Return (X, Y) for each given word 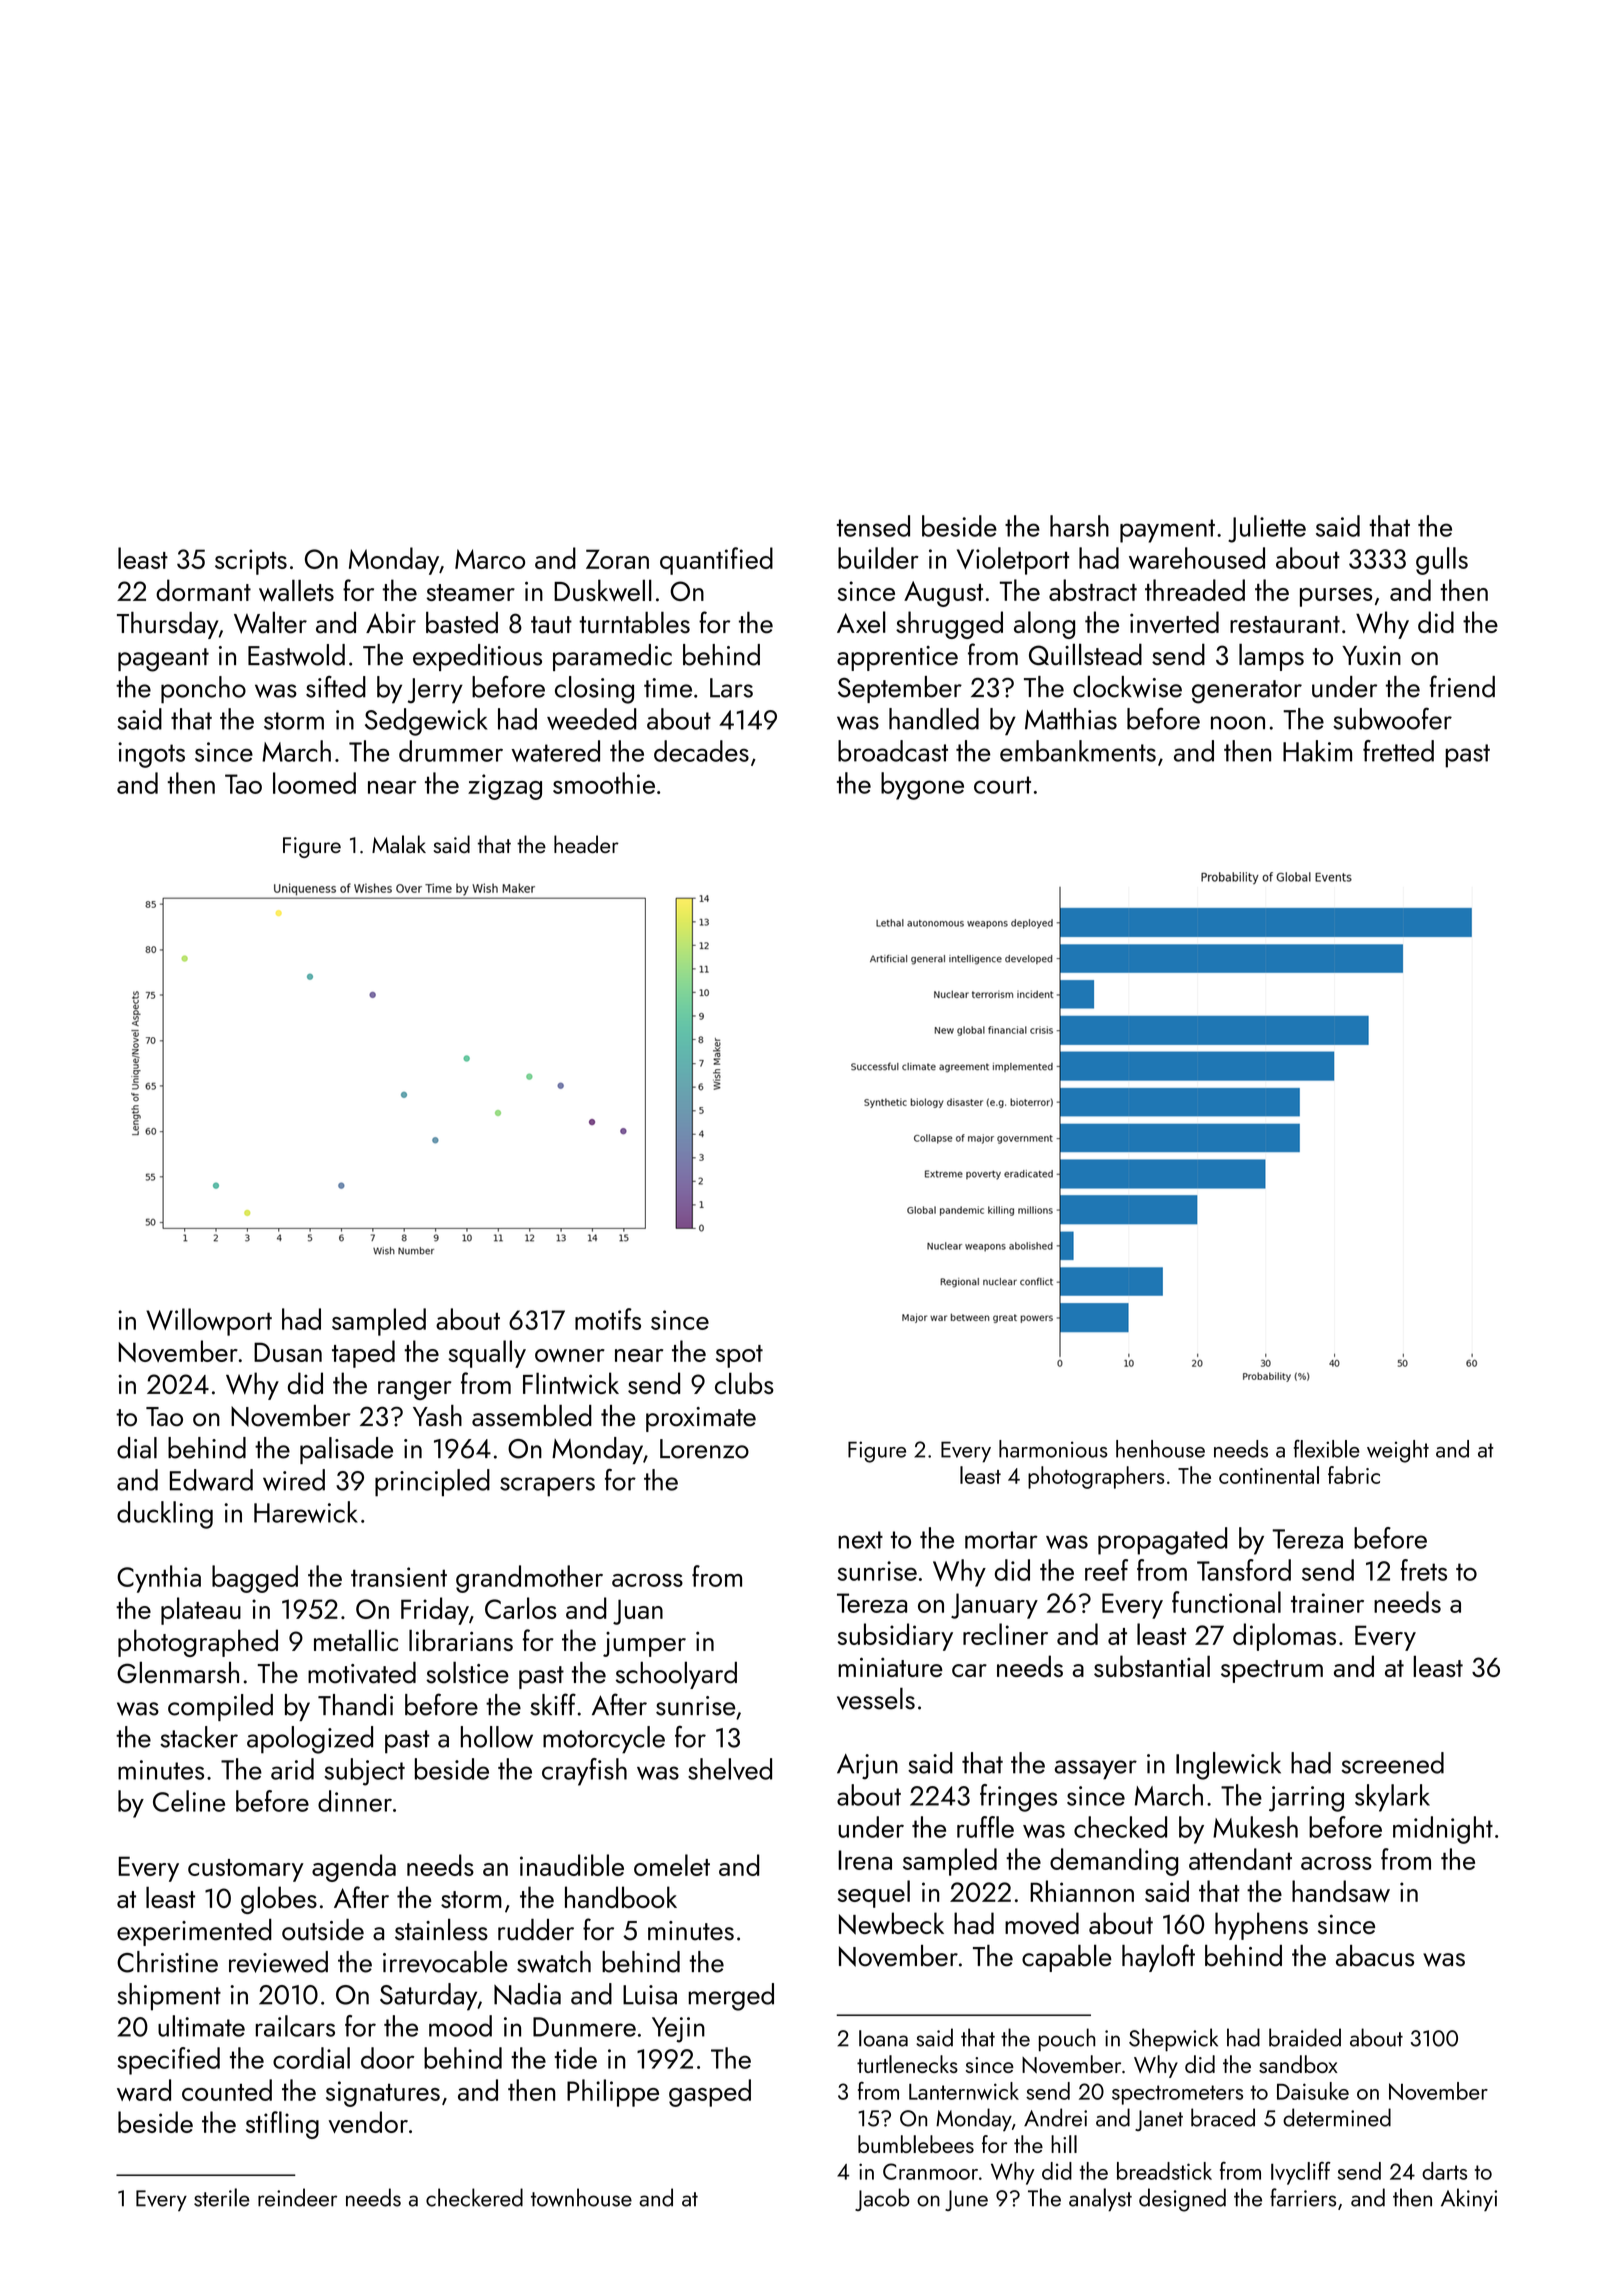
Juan (638, 1612)
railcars (295, 2026)
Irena (865, 1860)
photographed (198, 1643)
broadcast (893, 751)
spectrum (1272, 1671)
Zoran (617, 559)
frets (1424, 1570)
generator (1247, 692)
